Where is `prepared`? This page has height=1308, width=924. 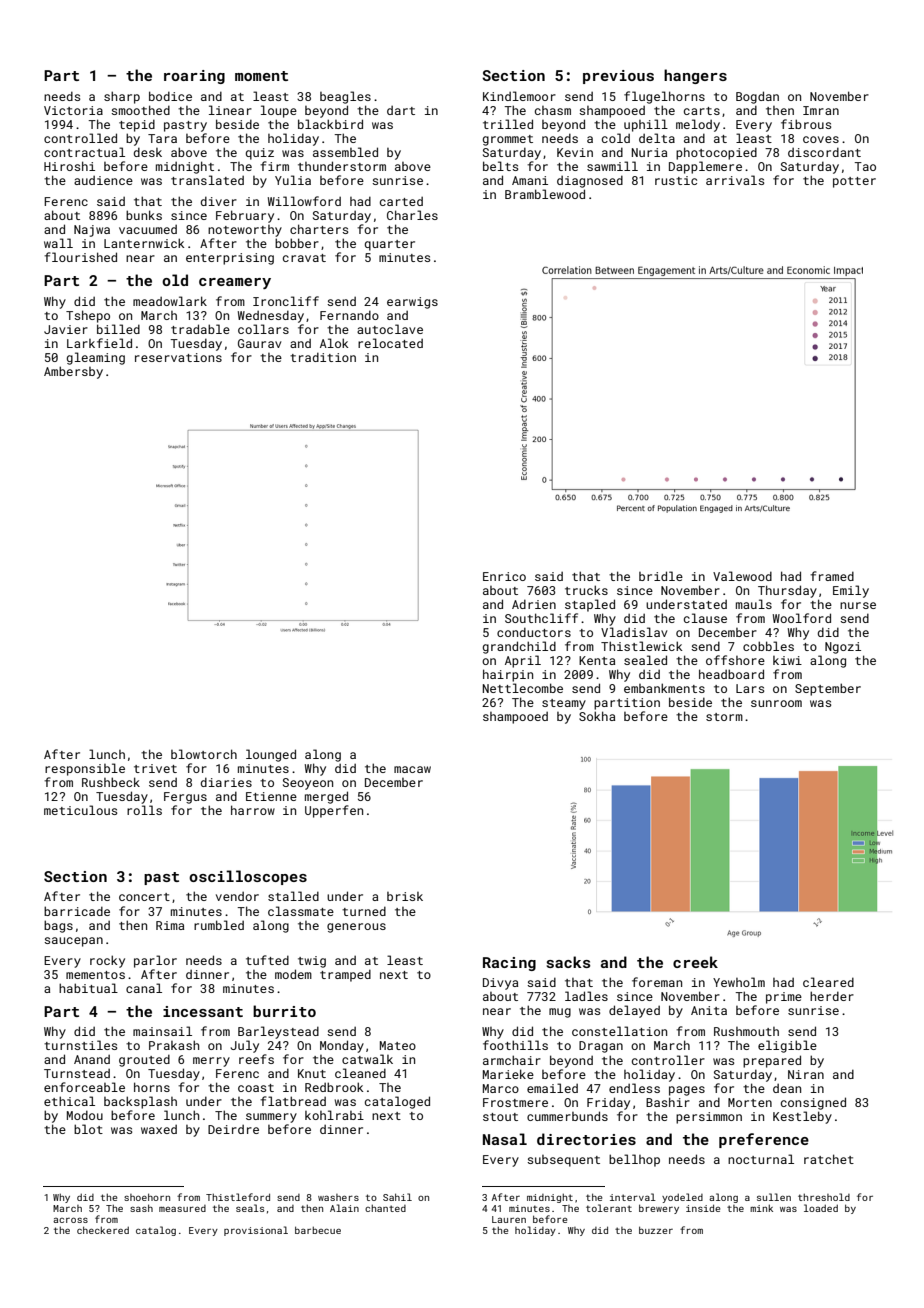 prepared is located at coordinates (772, 1061).
